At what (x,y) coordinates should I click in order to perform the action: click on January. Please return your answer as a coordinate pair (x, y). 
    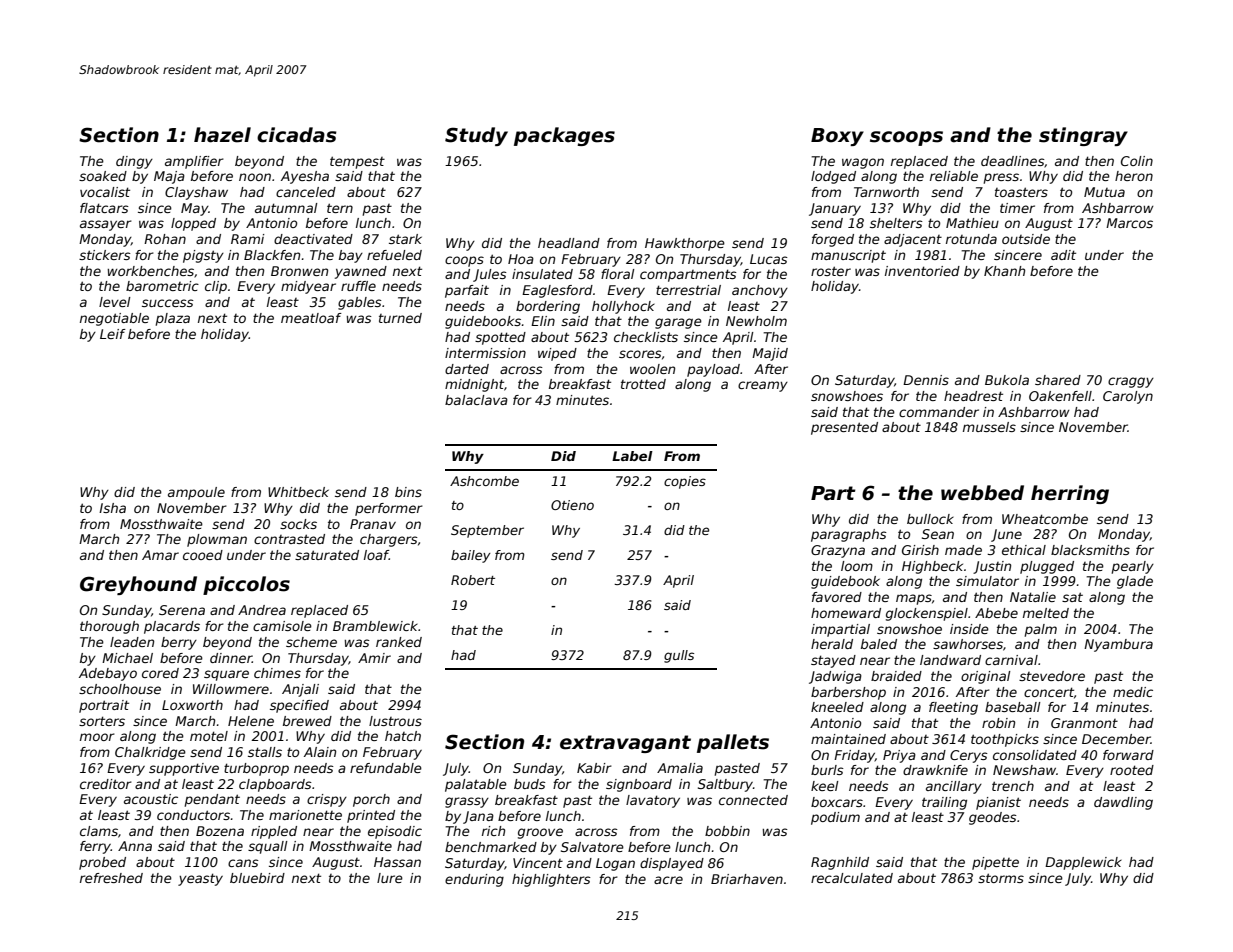
    Looking at the image, I should click on (835, 209).
